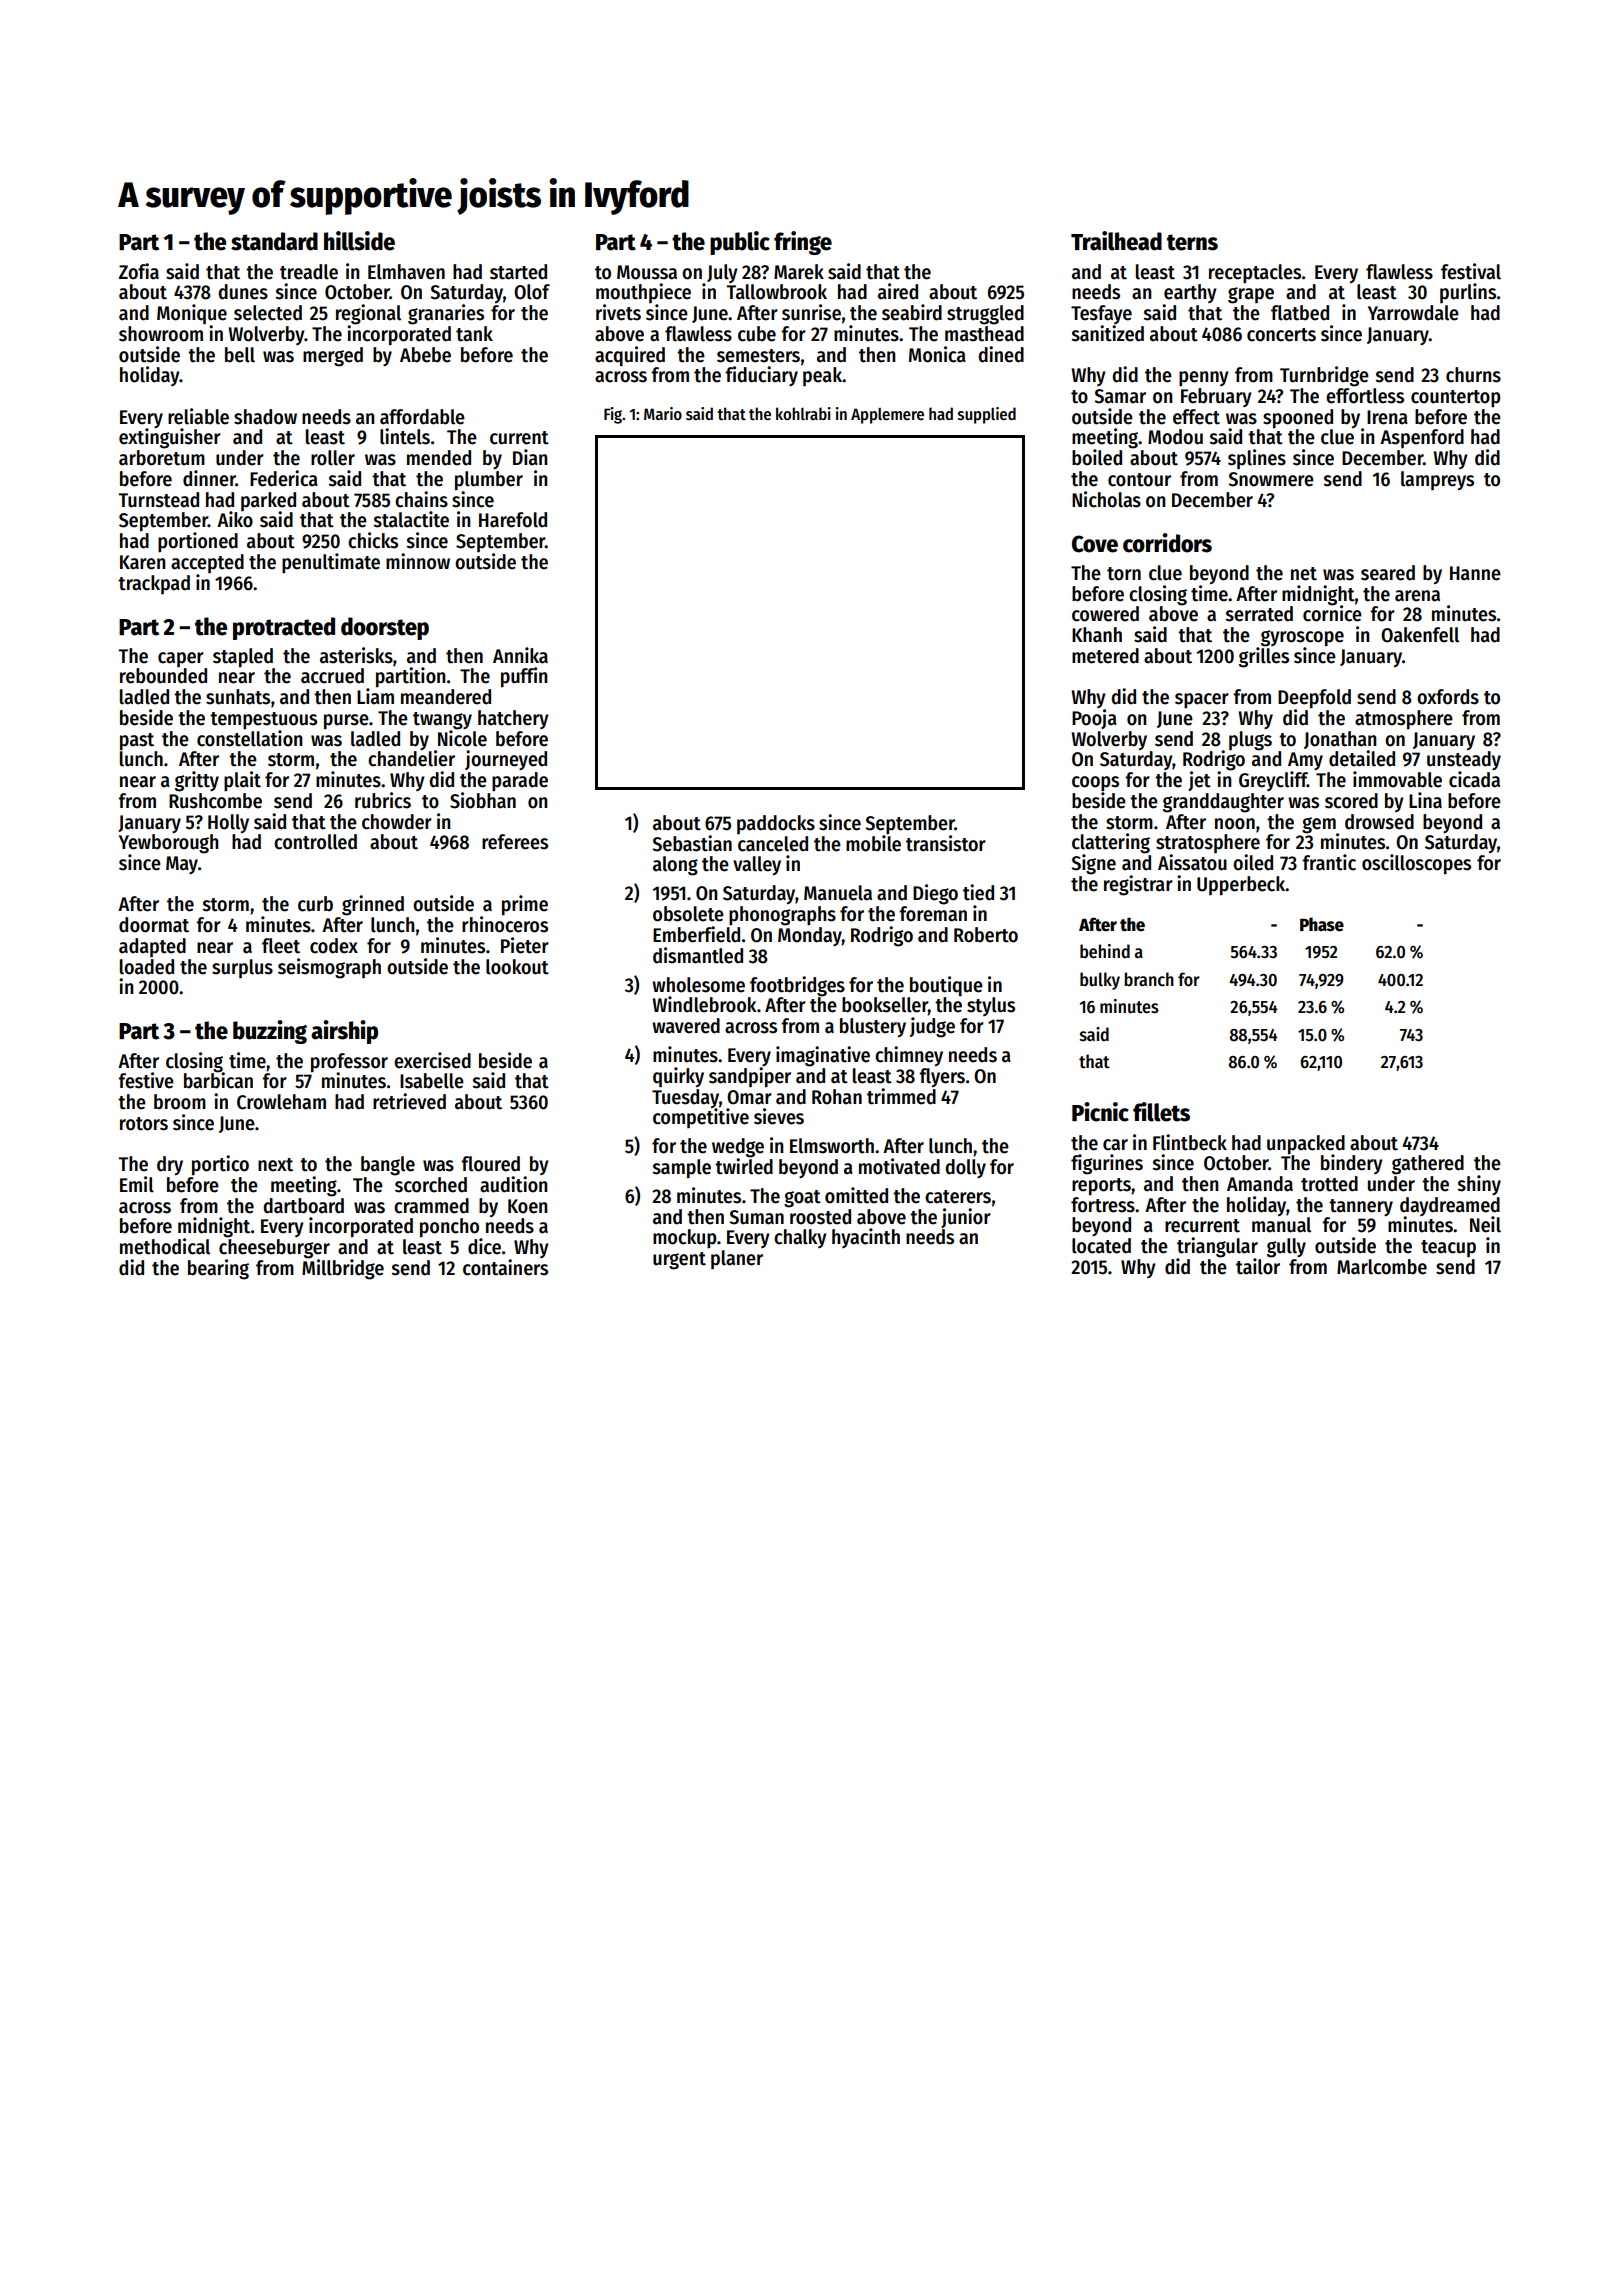  What do you see at coordinates (235, 519) in the document?
I see `Aiko` at bounding box center [235, 519].
